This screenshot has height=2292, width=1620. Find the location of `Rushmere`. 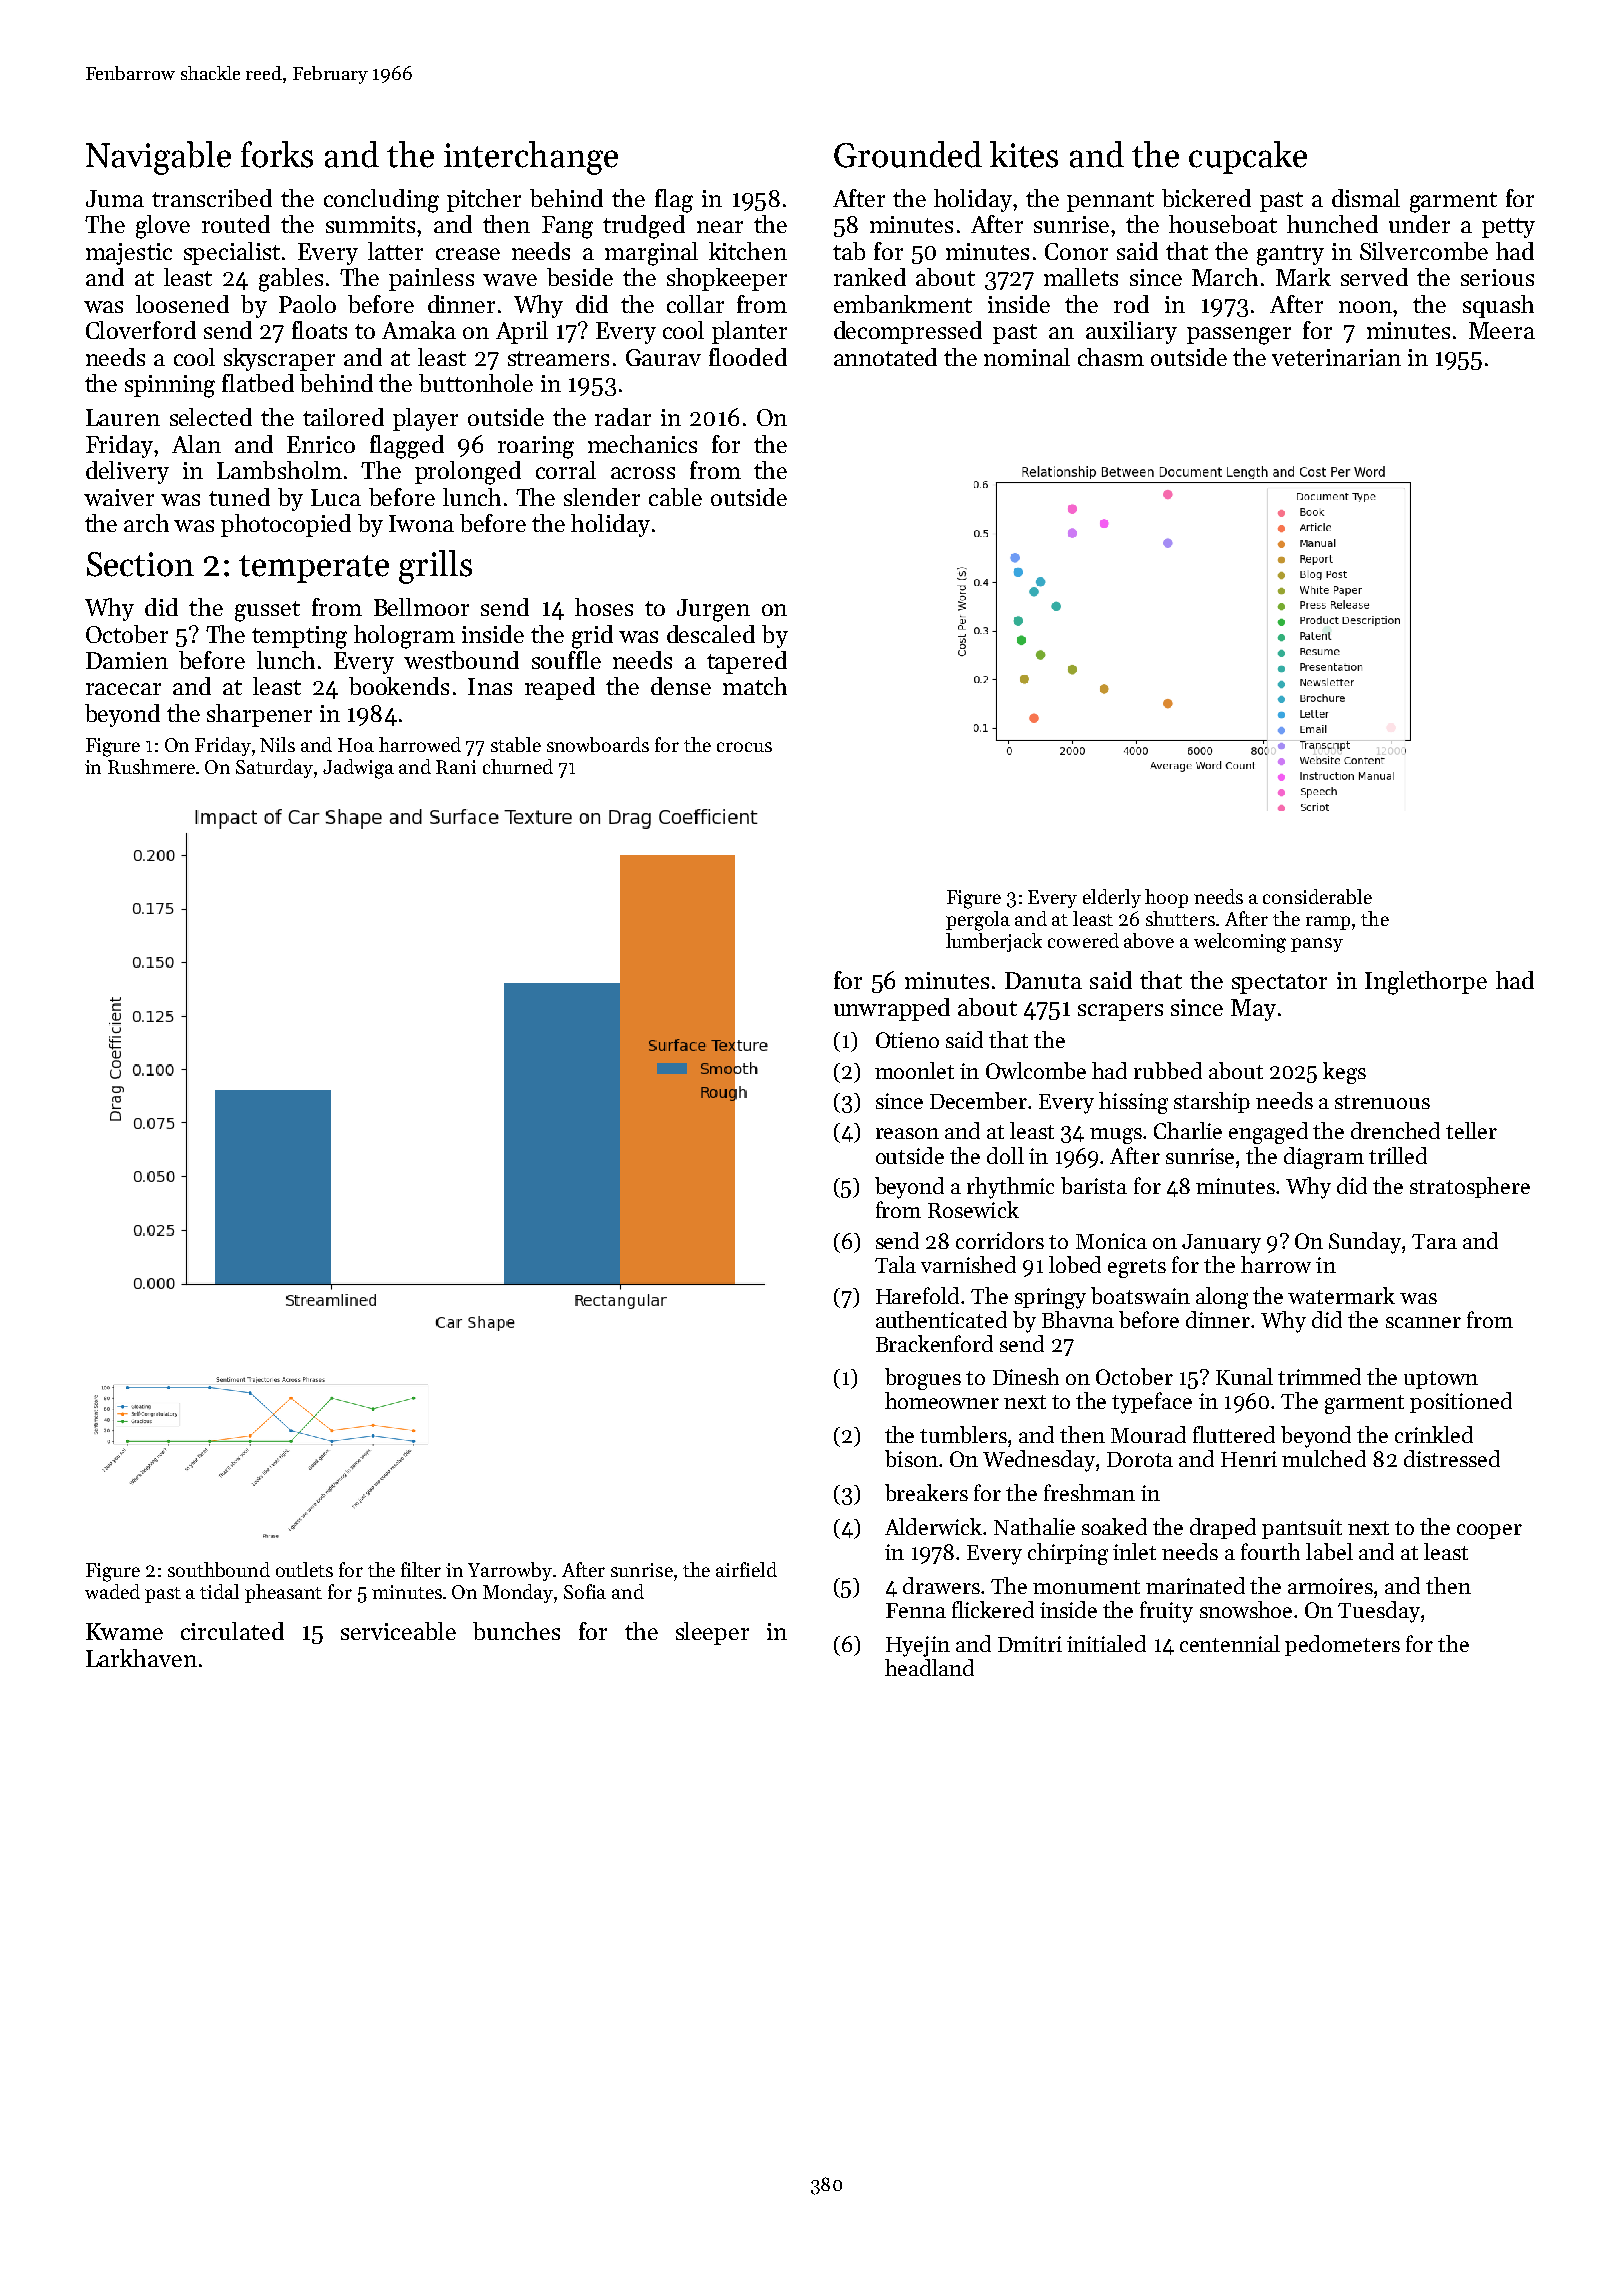

Rushmere is located at coordinates (151, 766).
